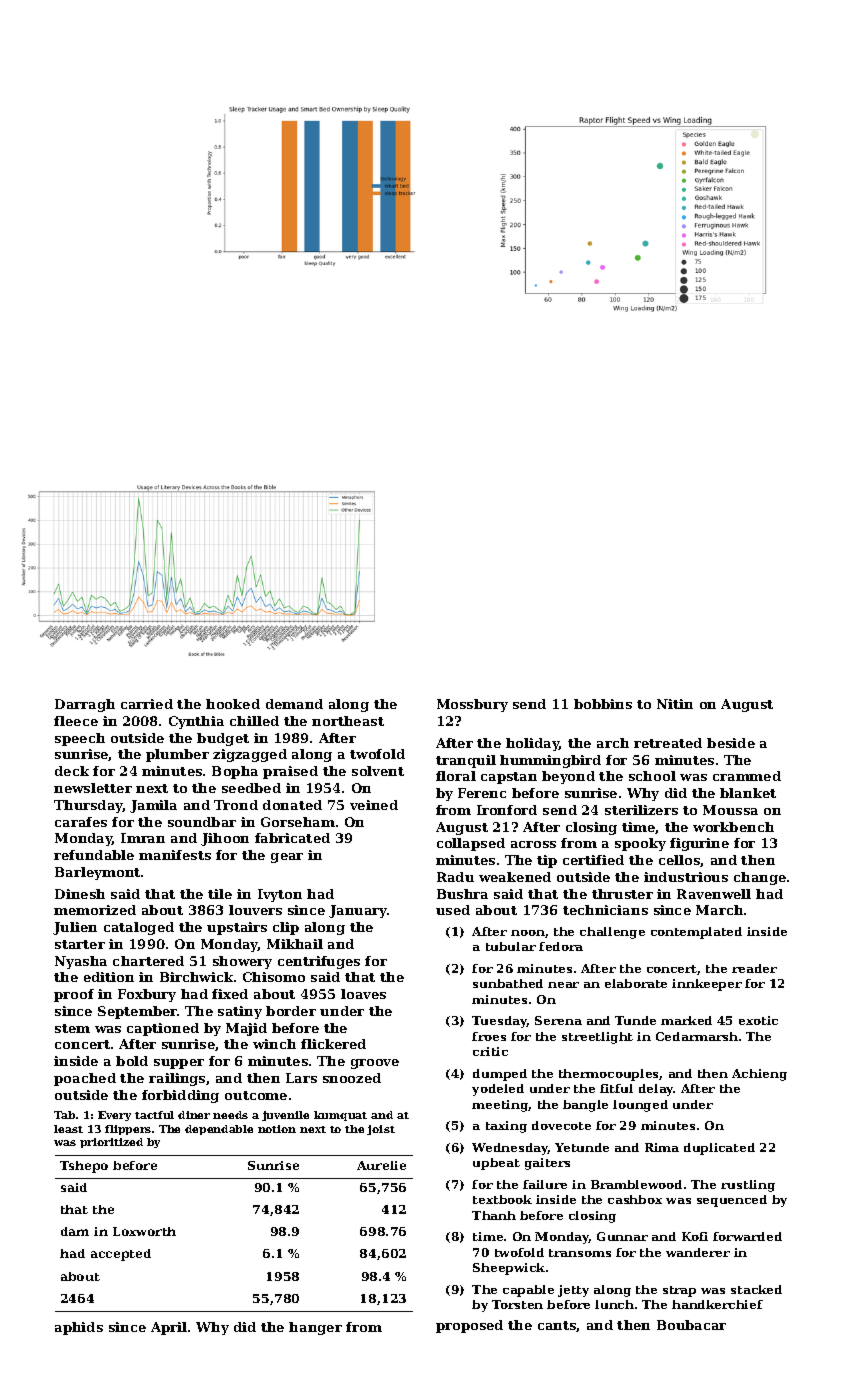 Image resolution: width=849 pixels, height=1400 pixels. I want to click on demand, so click(294, 704).
